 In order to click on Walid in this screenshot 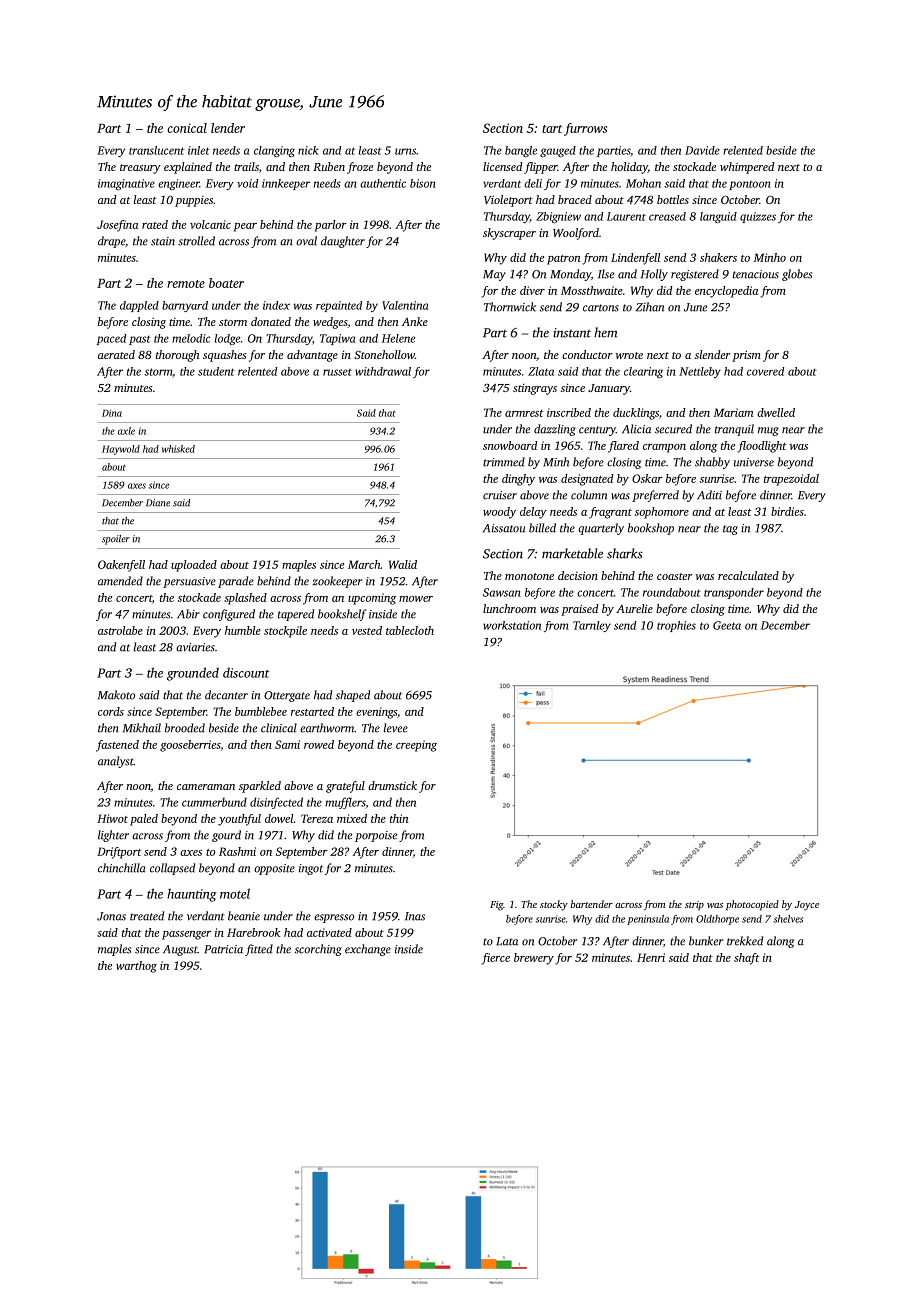, I will do `click(403, 564)`.
